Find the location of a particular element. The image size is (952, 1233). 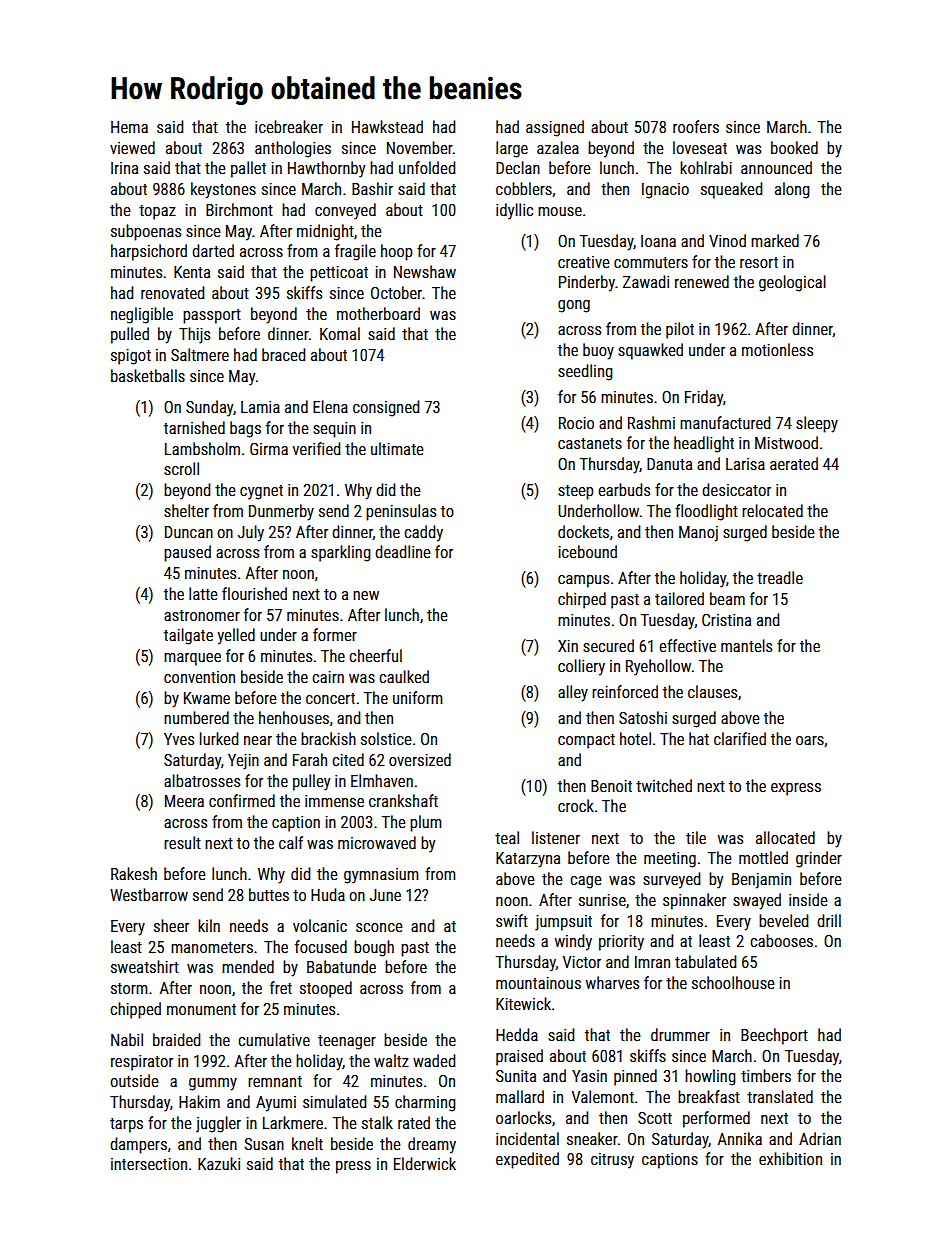

Victor is located at coordinates (582, 962).
